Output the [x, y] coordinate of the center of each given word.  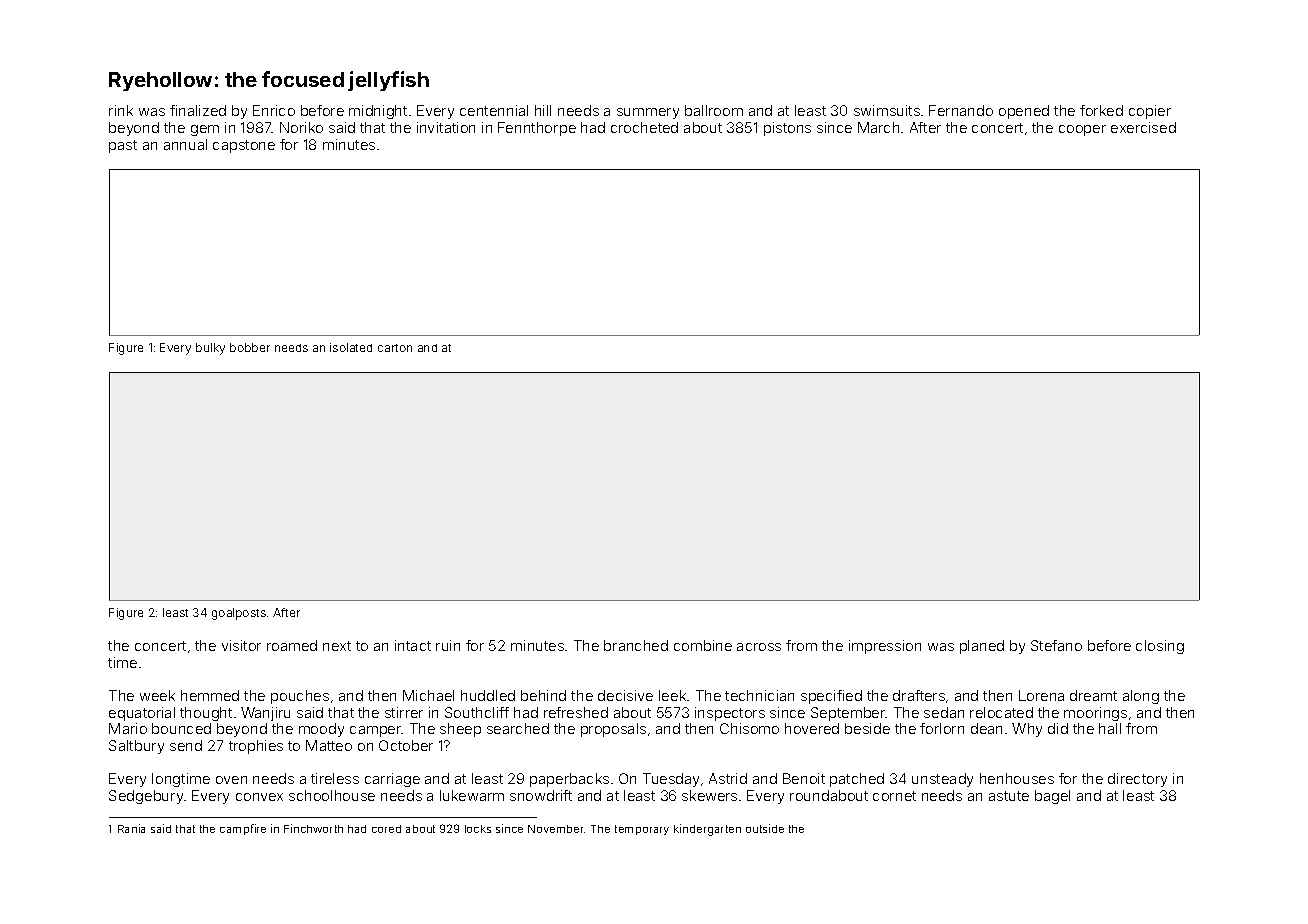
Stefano [1056, 645]
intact [413, 645]
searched [518, 728]
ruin [448, 645]
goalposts [239, 614]
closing [1160, 647]
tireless [335, 778]
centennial [494, 110]
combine [703, 645]
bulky [210, 349]
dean [986, 728]
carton [395, 348]
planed [982, 647]
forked [1101, 110]
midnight [378, 112]
